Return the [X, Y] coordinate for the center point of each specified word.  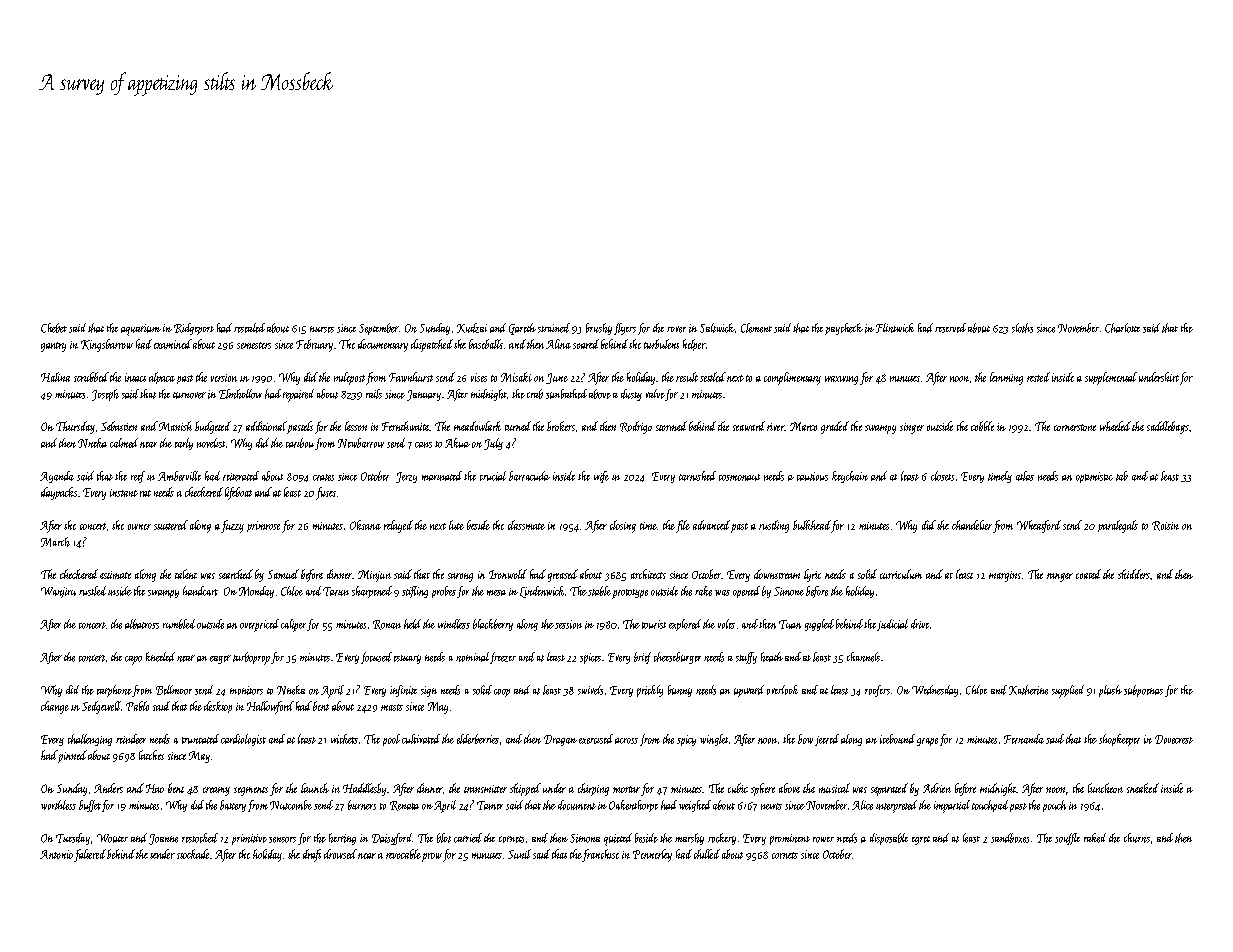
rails [374, 394]
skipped [525, 789]
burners [362, 805]
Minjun [374, 576]
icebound [897, 739]
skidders [1134, 574]
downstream [777, 574]
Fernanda [1024, 739]
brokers [561, 426]
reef [138, 477]
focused [376, 658]
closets [942, 476]
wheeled [1115, 426]
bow [805, 739]
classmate [526, 525]
